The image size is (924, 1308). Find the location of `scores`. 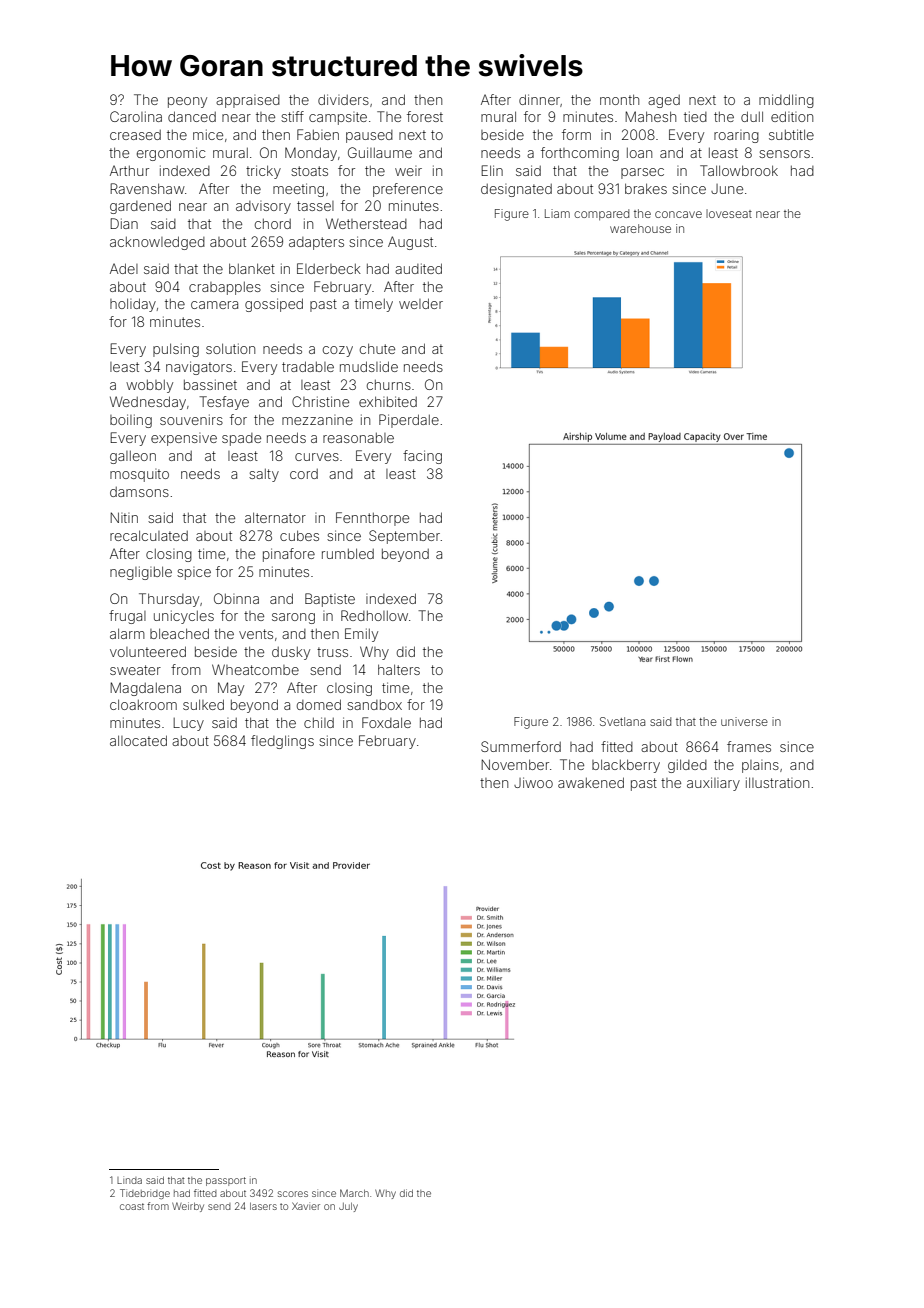

scores is located at coordinates (293, 1194).
